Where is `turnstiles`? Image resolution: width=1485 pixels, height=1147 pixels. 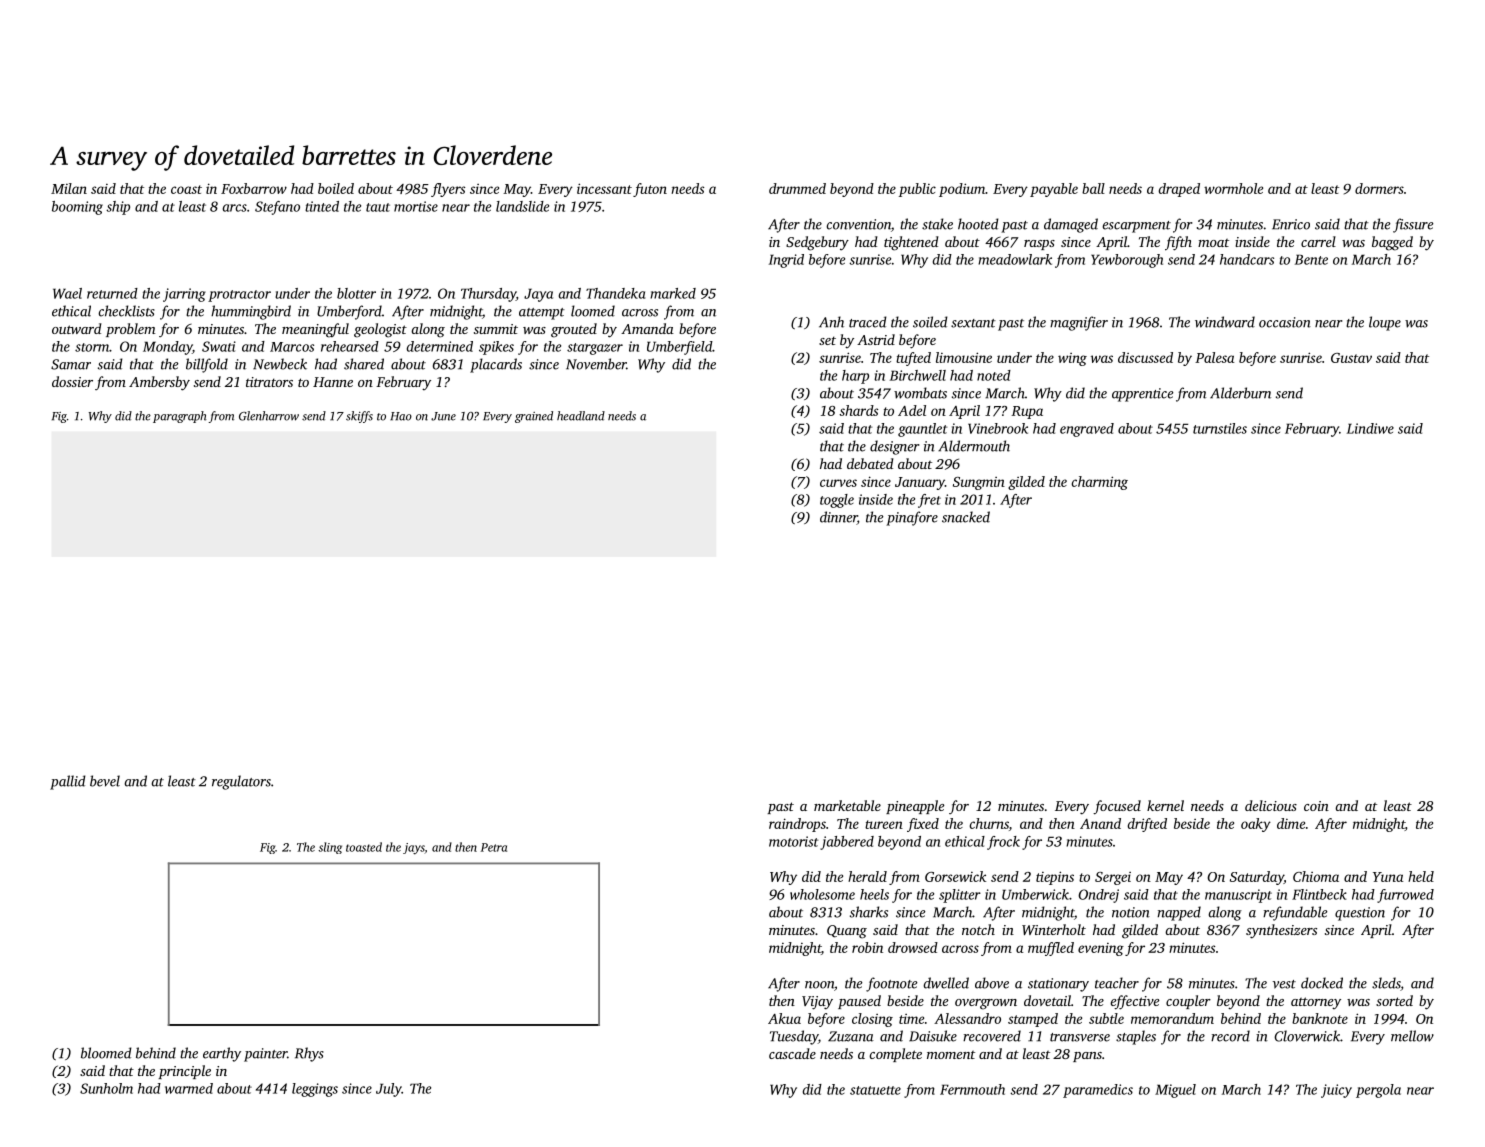
turnstiles is located at coordinates (1220, 428).
